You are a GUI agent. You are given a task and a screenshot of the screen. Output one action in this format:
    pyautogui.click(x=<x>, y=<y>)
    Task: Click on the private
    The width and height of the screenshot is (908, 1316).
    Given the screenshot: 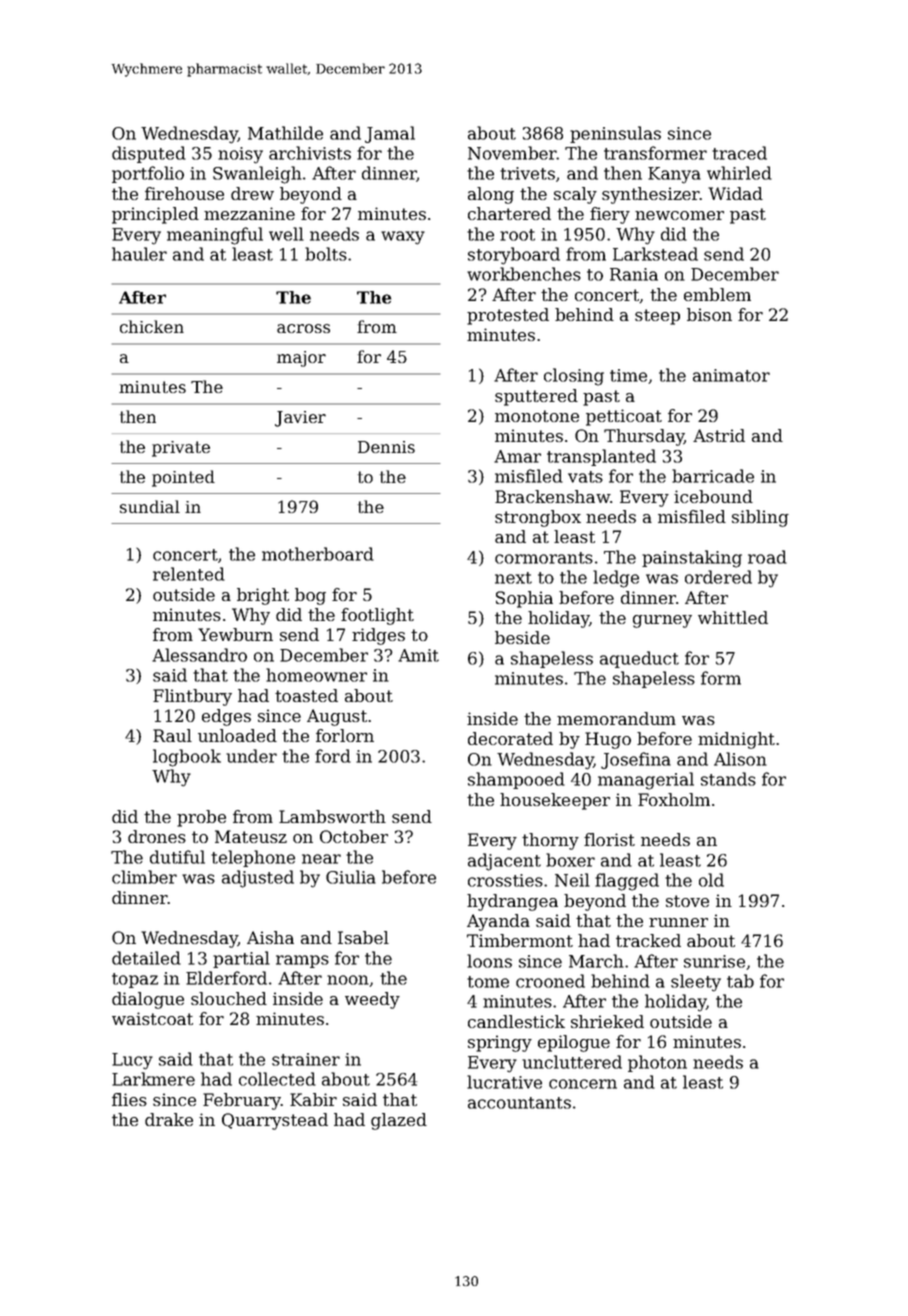 What is the action you would take?
    pyautogui.click(x=181, y=449)
